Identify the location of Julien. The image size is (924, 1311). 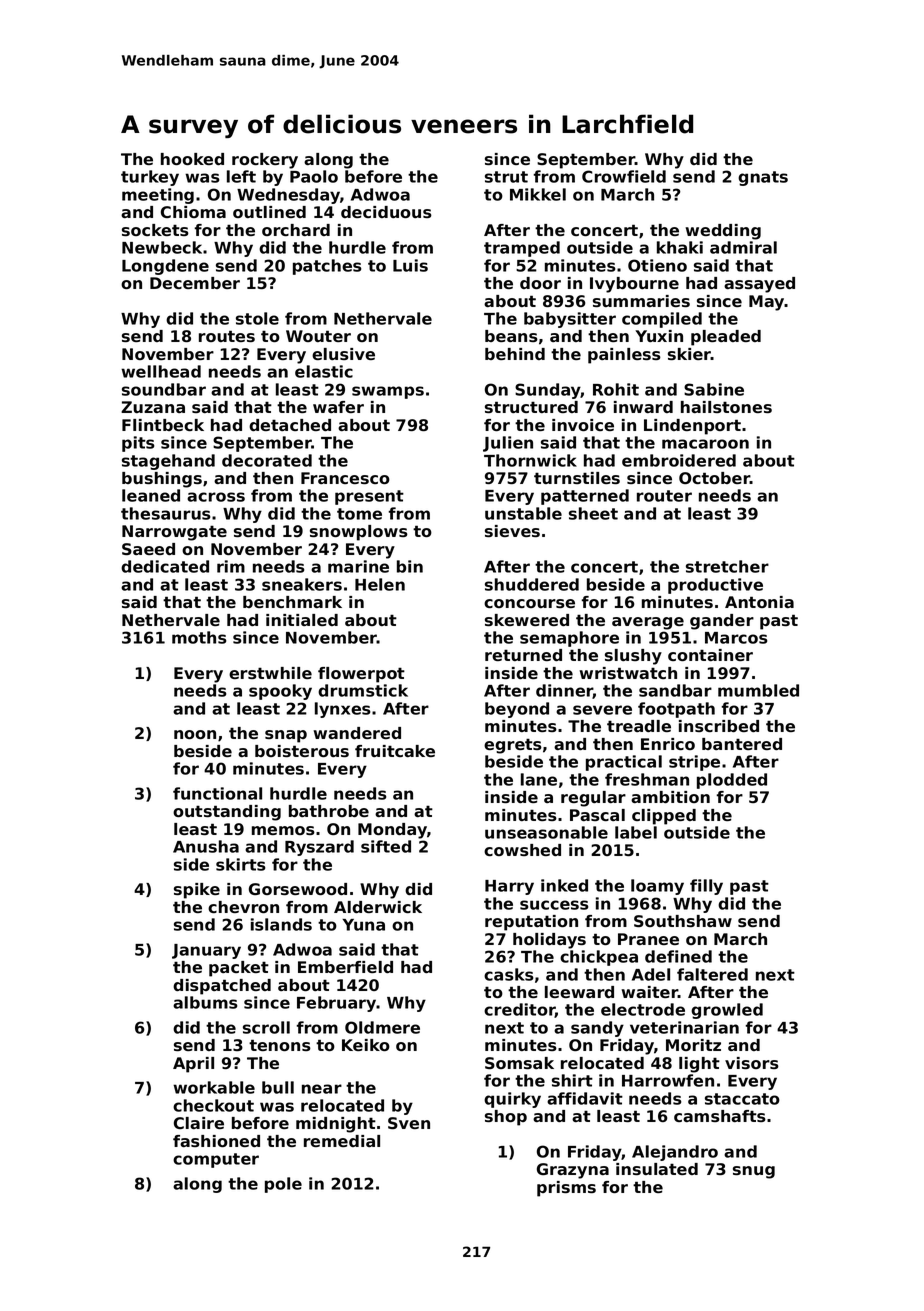
(508, 444).
